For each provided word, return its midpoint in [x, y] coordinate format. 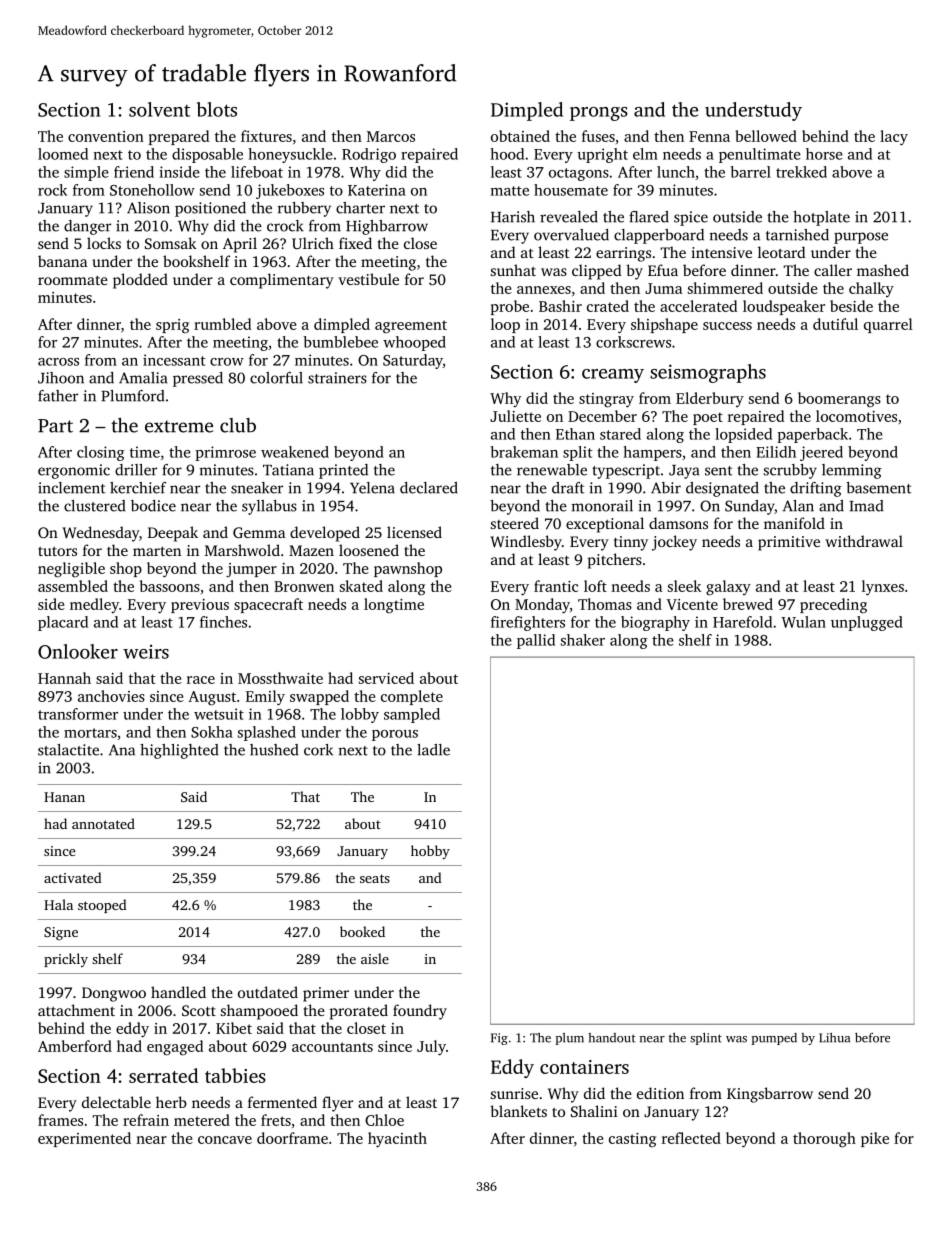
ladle [433, 750]
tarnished [797, 235]
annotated [103, 823]
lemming [852, 471]
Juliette [515, 416]
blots [217, 109]
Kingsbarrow [770, 1095]
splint [706, 1039]
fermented [282, 1102]
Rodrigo [369, 155]
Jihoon [61, 378]
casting [632, 1140]
